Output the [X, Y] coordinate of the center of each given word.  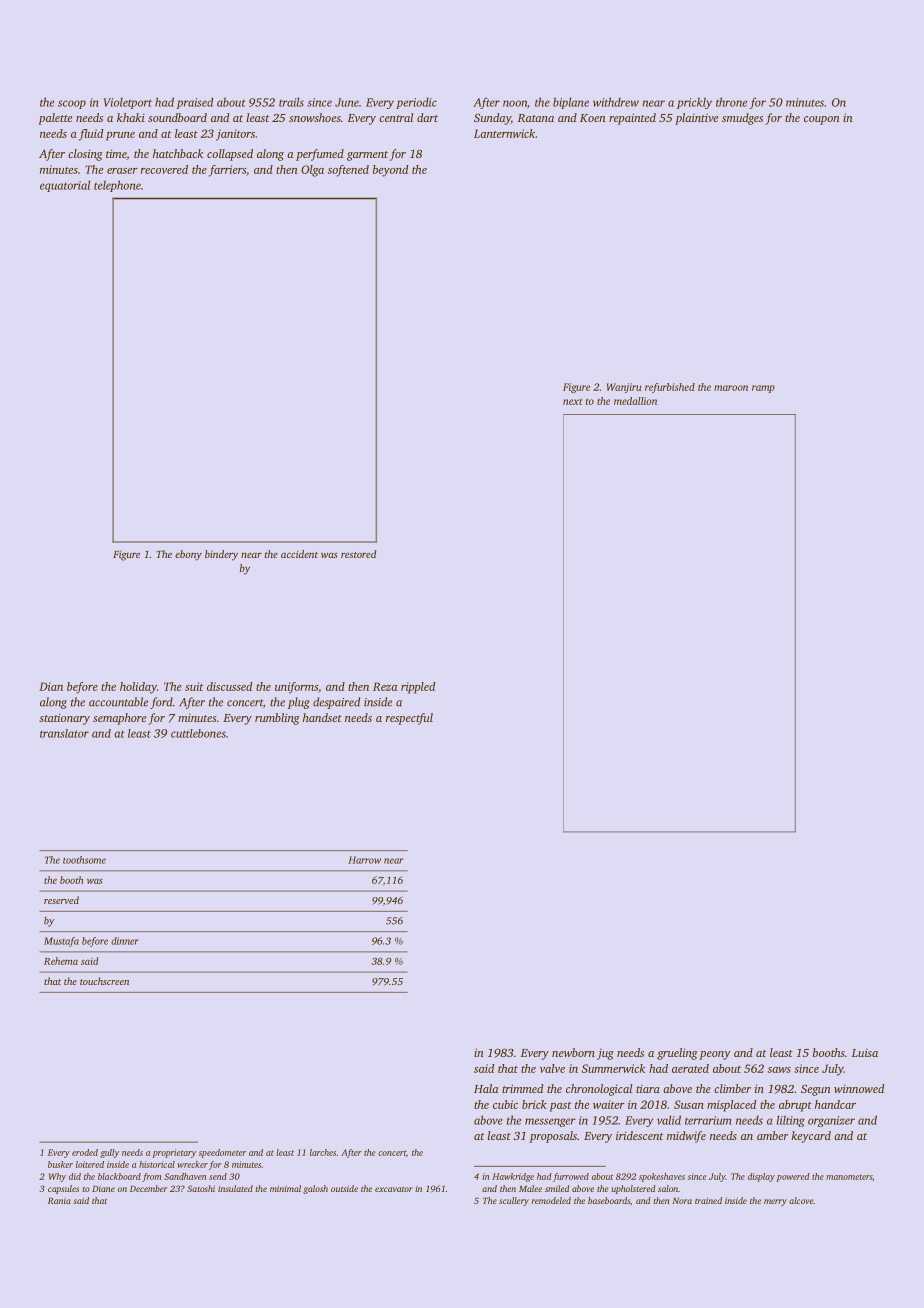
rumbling [277, 719]
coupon [822, 120]
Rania [59, 1200]
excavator [394, 1189]
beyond [391, 171]
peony [715, 1055]
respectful [409, 719]
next [572, 402]
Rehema [61, 961]
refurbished [670, 388]
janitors [235, 135]
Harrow [364, 860]
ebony [188, 555]
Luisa [865, 1053]
